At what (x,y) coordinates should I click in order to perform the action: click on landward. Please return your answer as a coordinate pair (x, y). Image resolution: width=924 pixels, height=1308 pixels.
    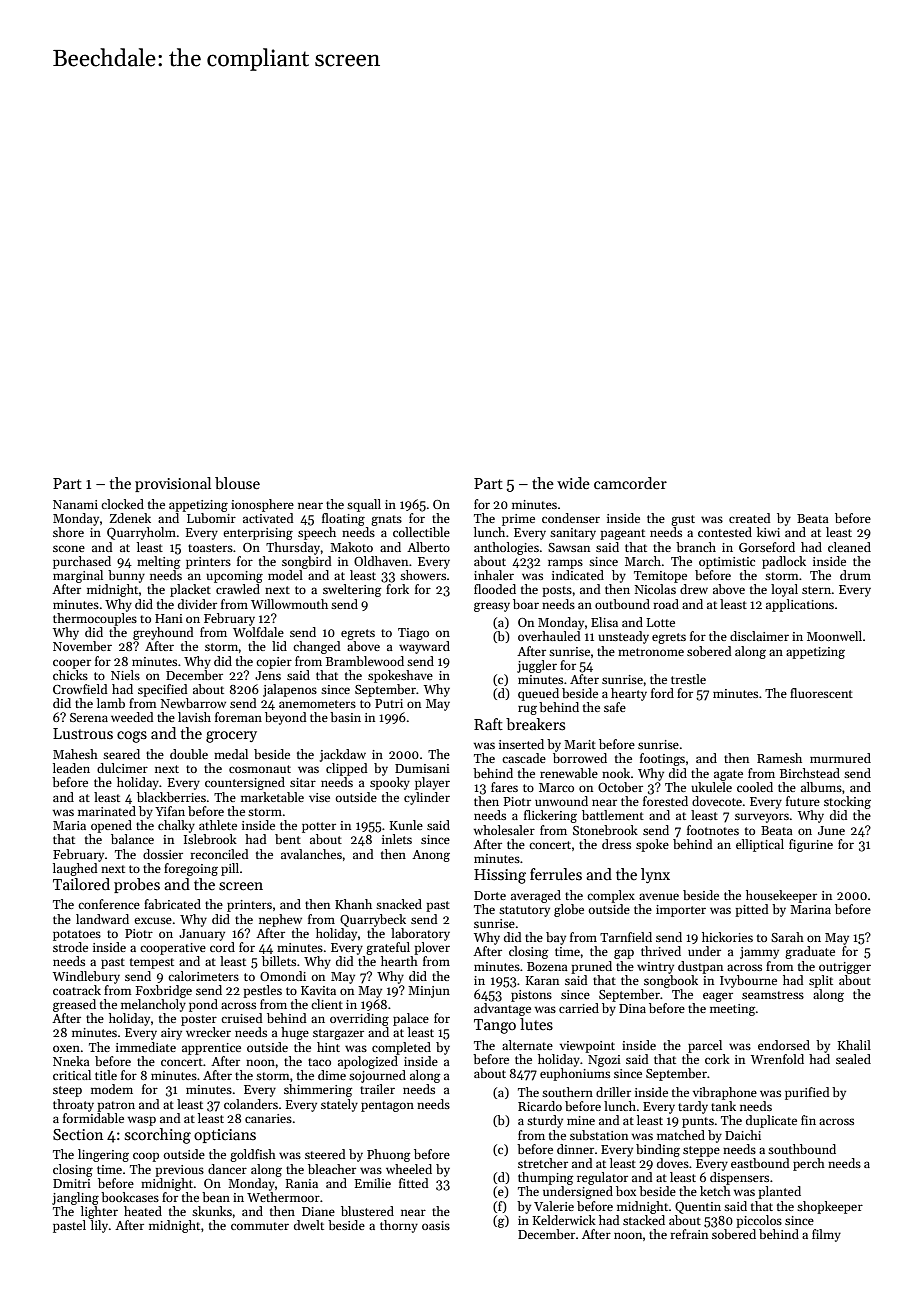
    Looking at the image, I should click on (102, 919).
